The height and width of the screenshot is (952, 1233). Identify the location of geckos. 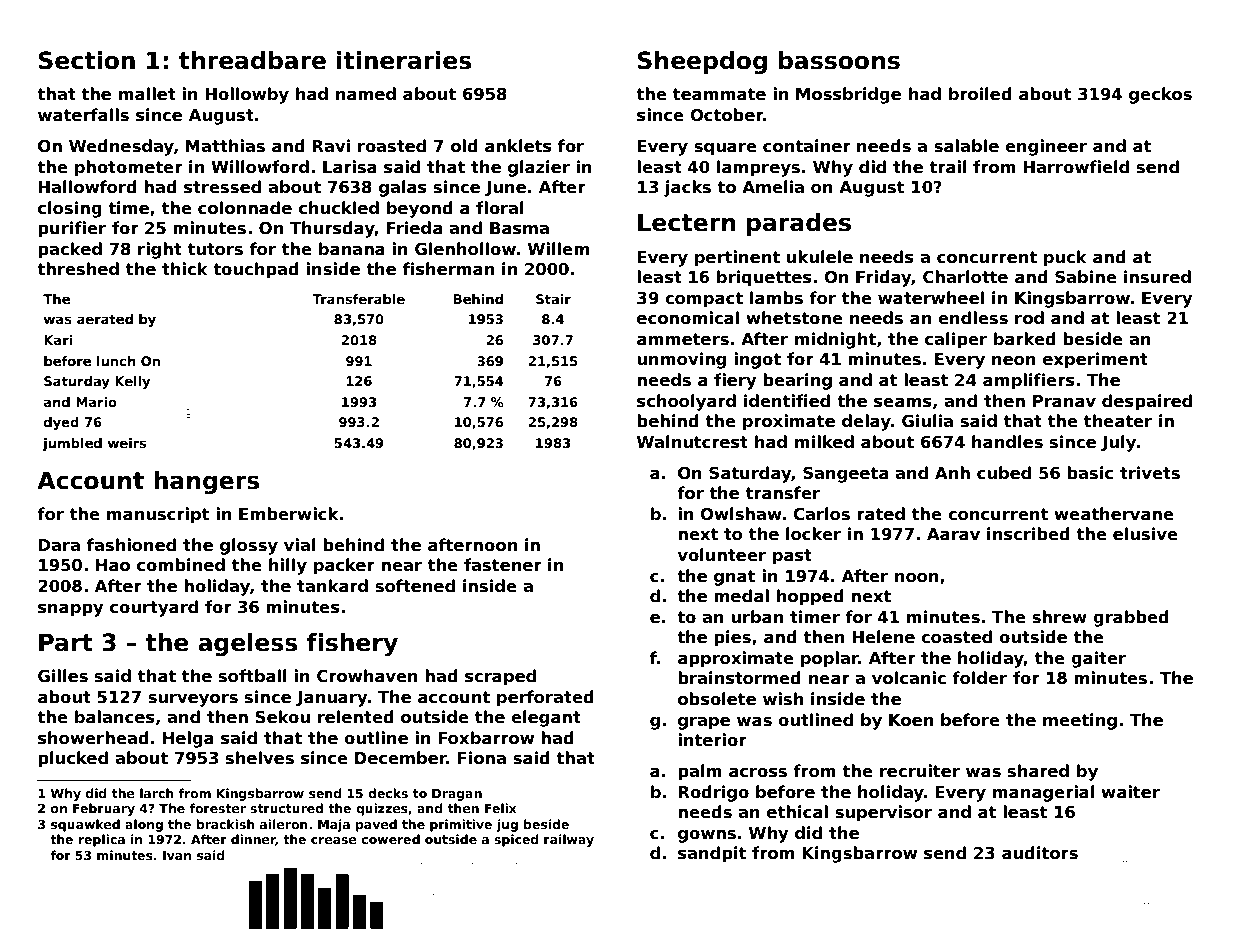
(1160, 95).
